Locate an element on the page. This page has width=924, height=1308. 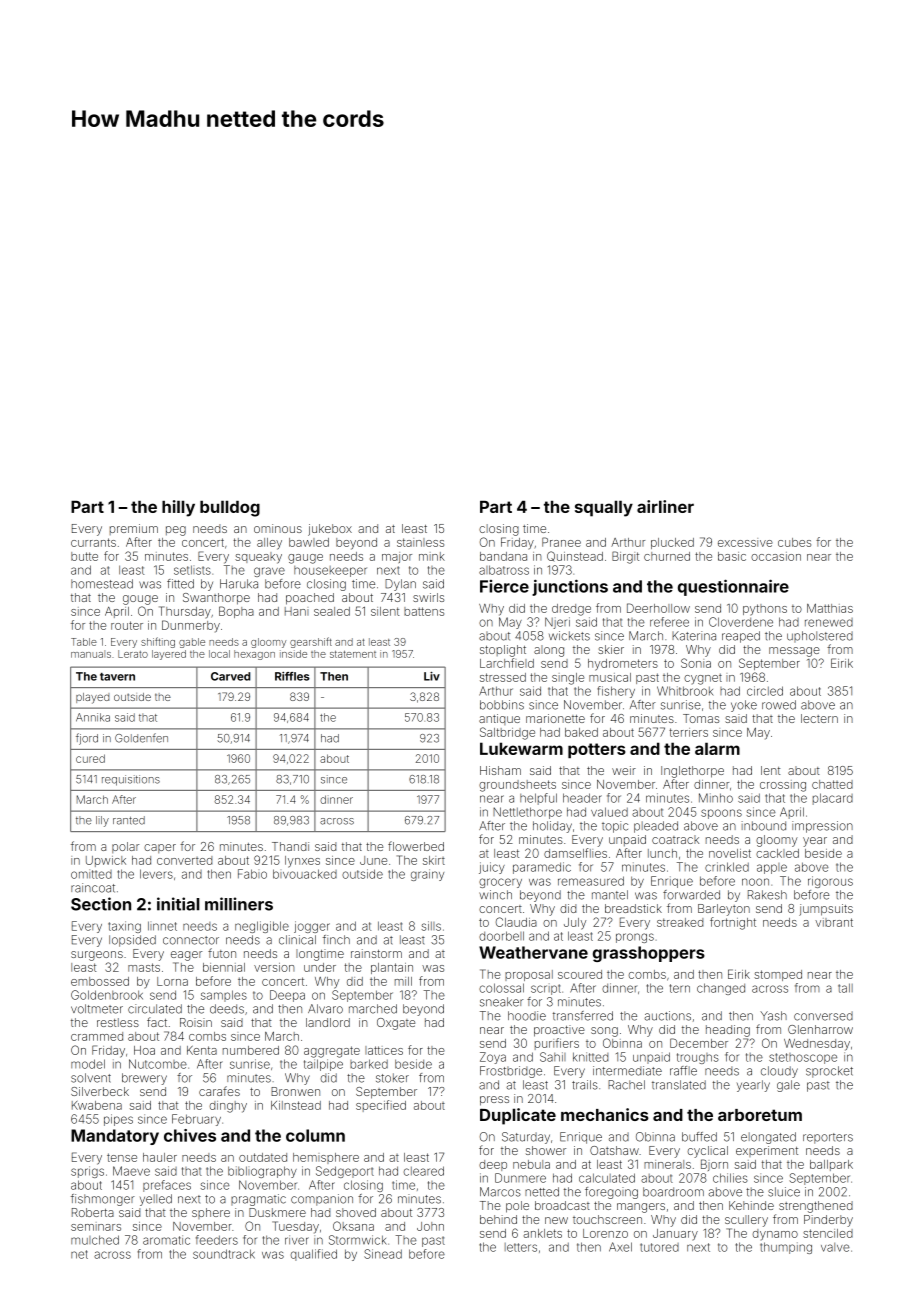
cubes is located at coordinates (794, 542).
